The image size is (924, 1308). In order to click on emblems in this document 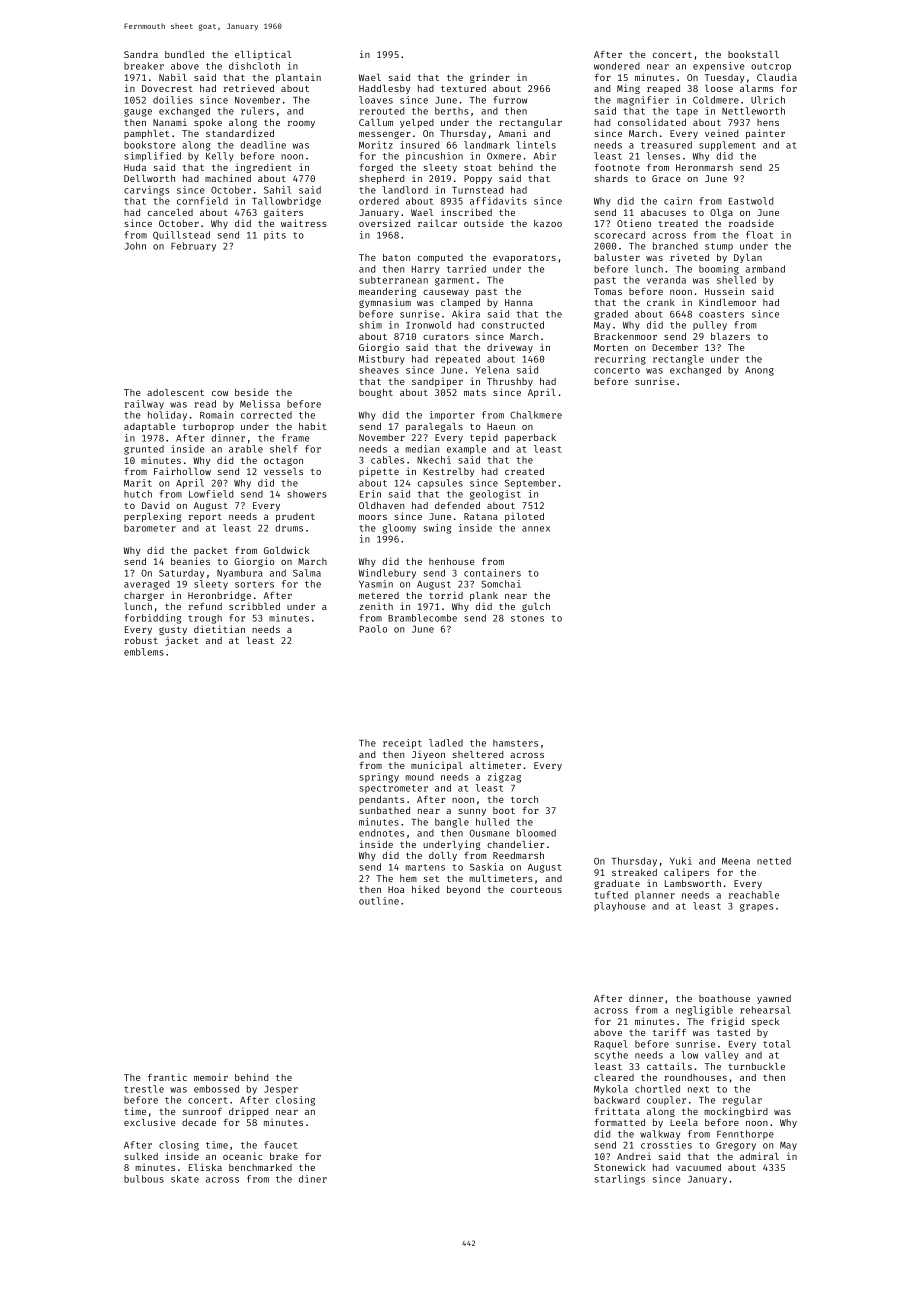, I will do `click(144, 652)`.
